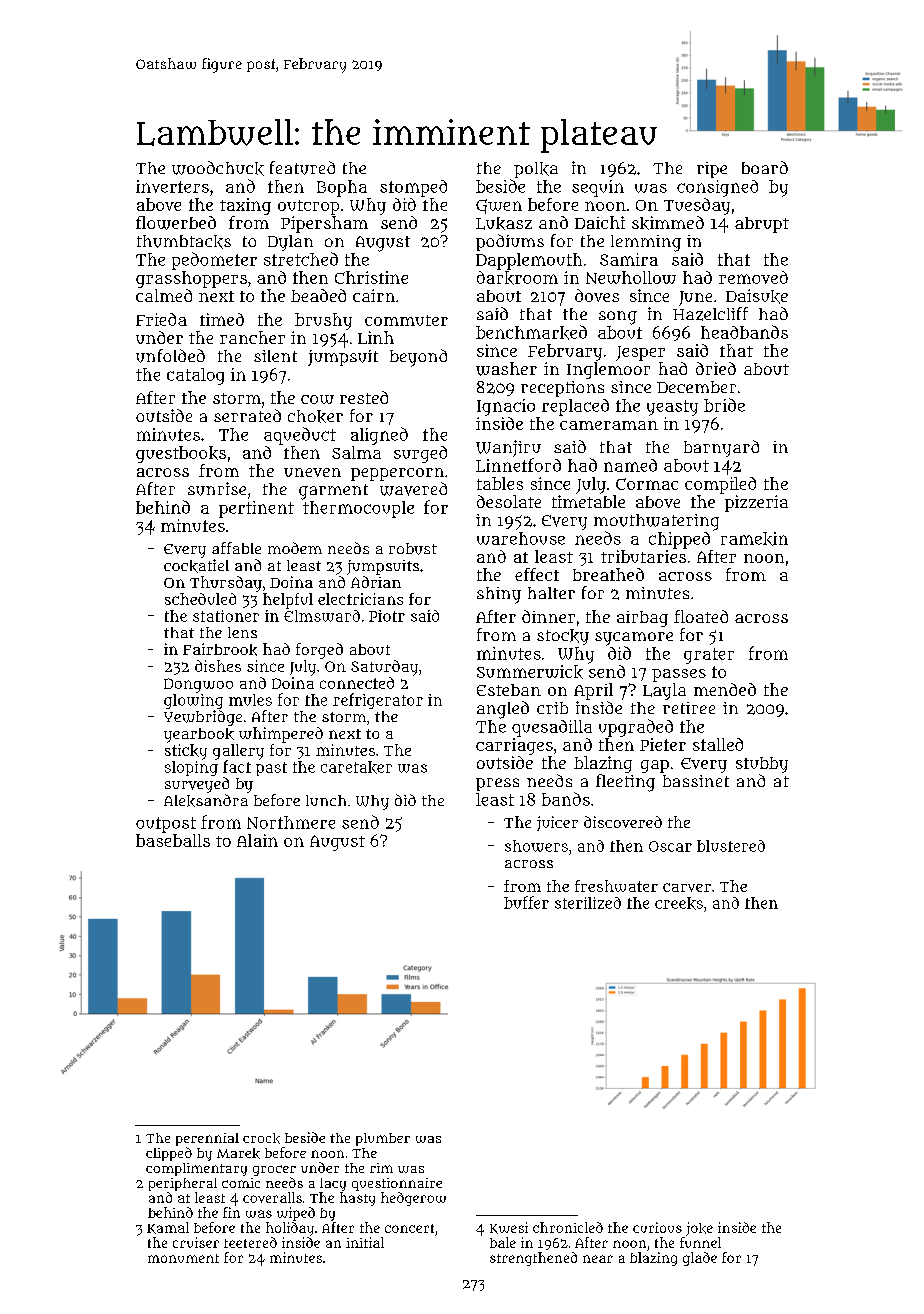 The width and height of the screenshot is (924, 1314). I want to click on Oscar, so click(670, 846).
